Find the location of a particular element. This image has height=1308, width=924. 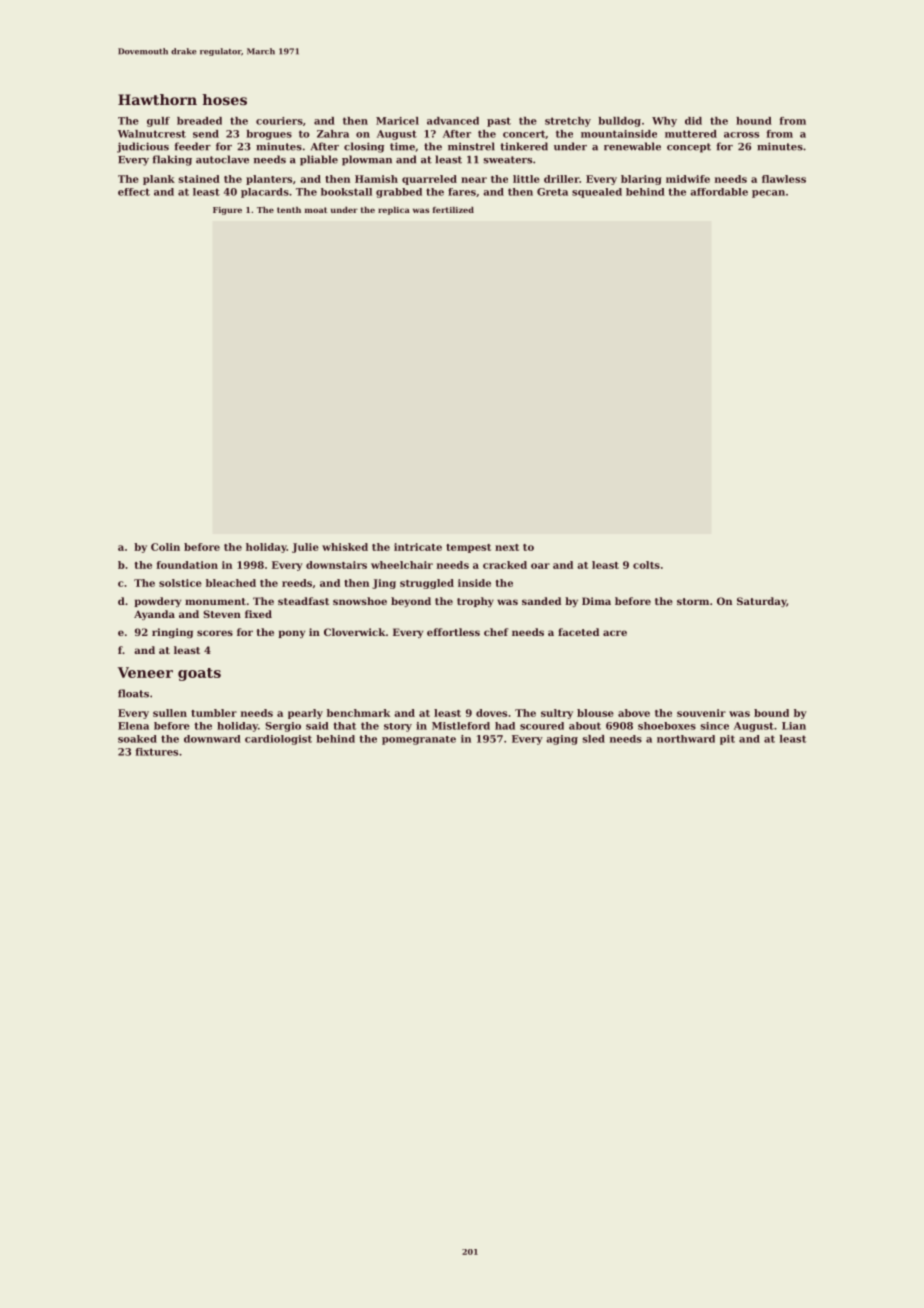

tenth is located at coordinates (289, 210).
